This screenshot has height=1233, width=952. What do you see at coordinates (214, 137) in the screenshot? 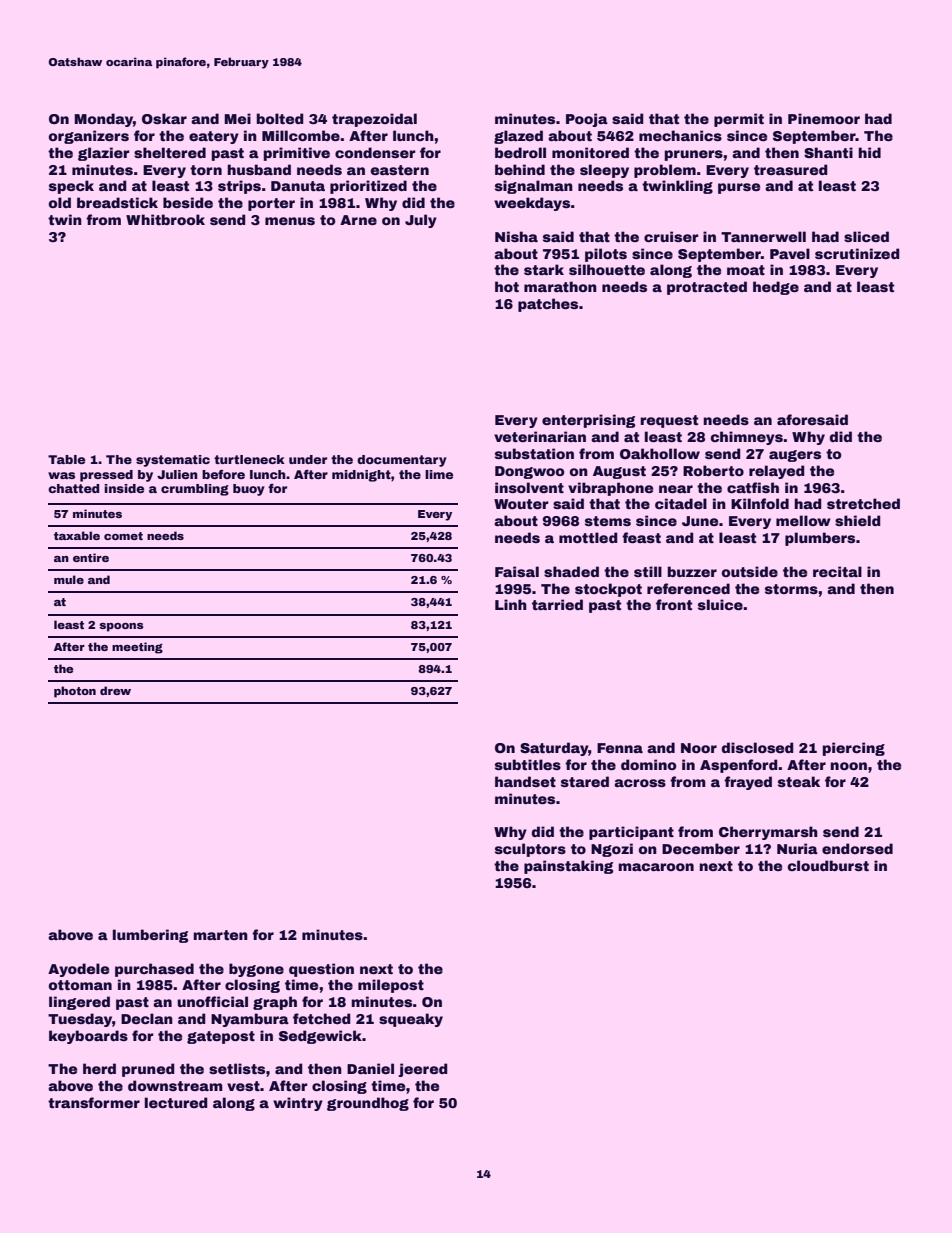
I see `eatery` at bounding box center [214, 137].
